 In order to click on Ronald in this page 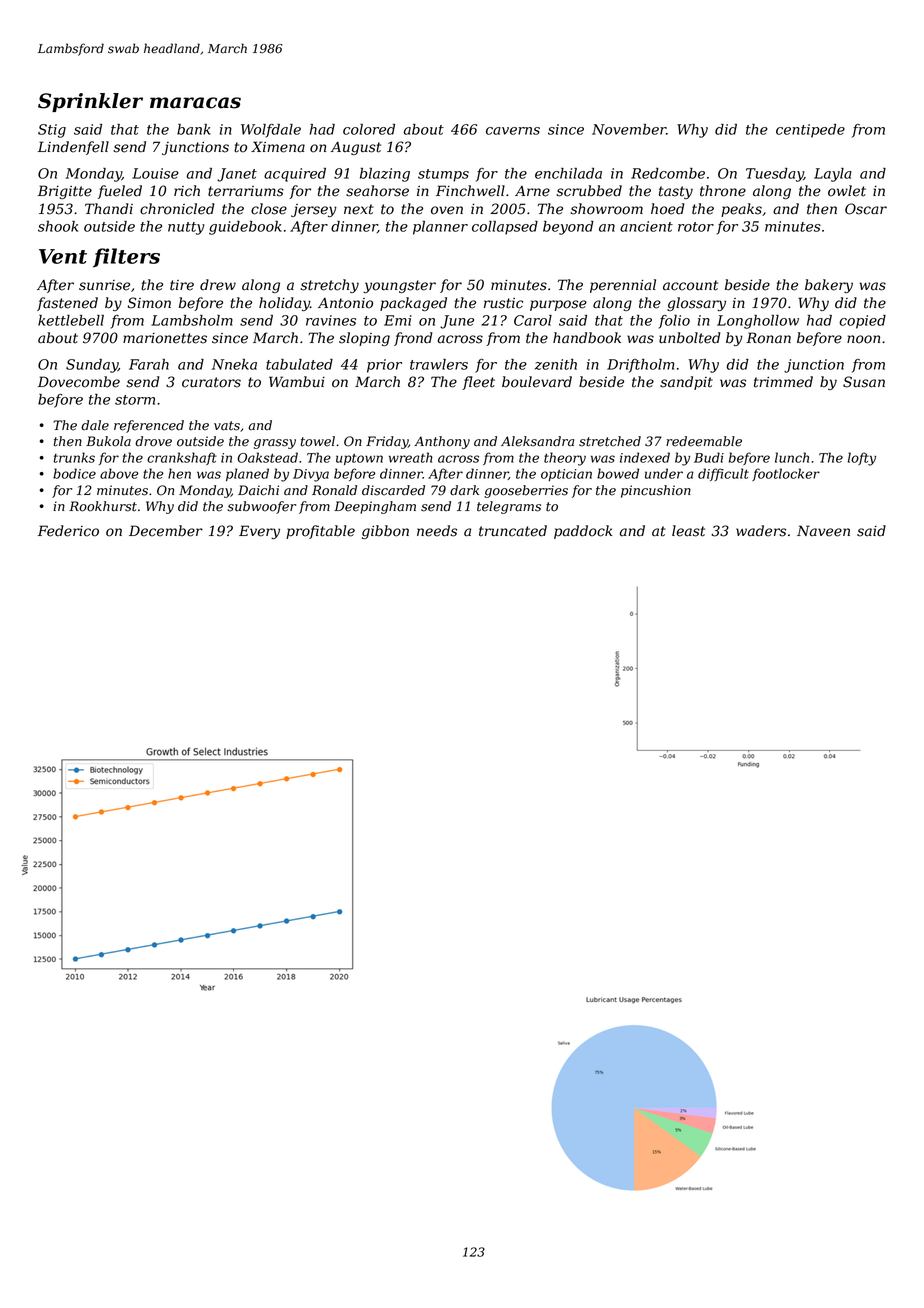, I will do `click(334, 490)`.
